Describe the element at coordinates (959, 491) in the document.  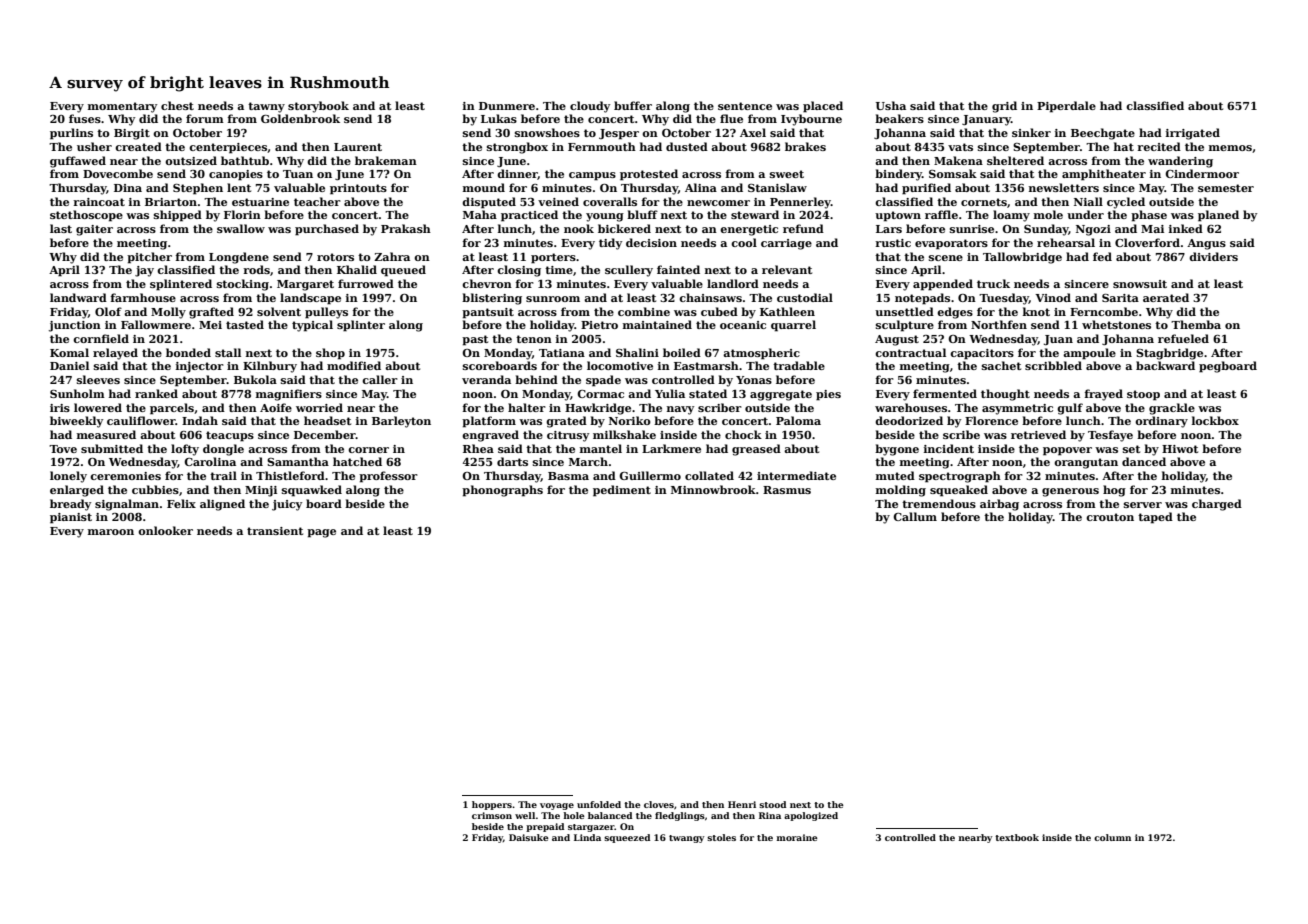
I see `squeaked` at that location.
